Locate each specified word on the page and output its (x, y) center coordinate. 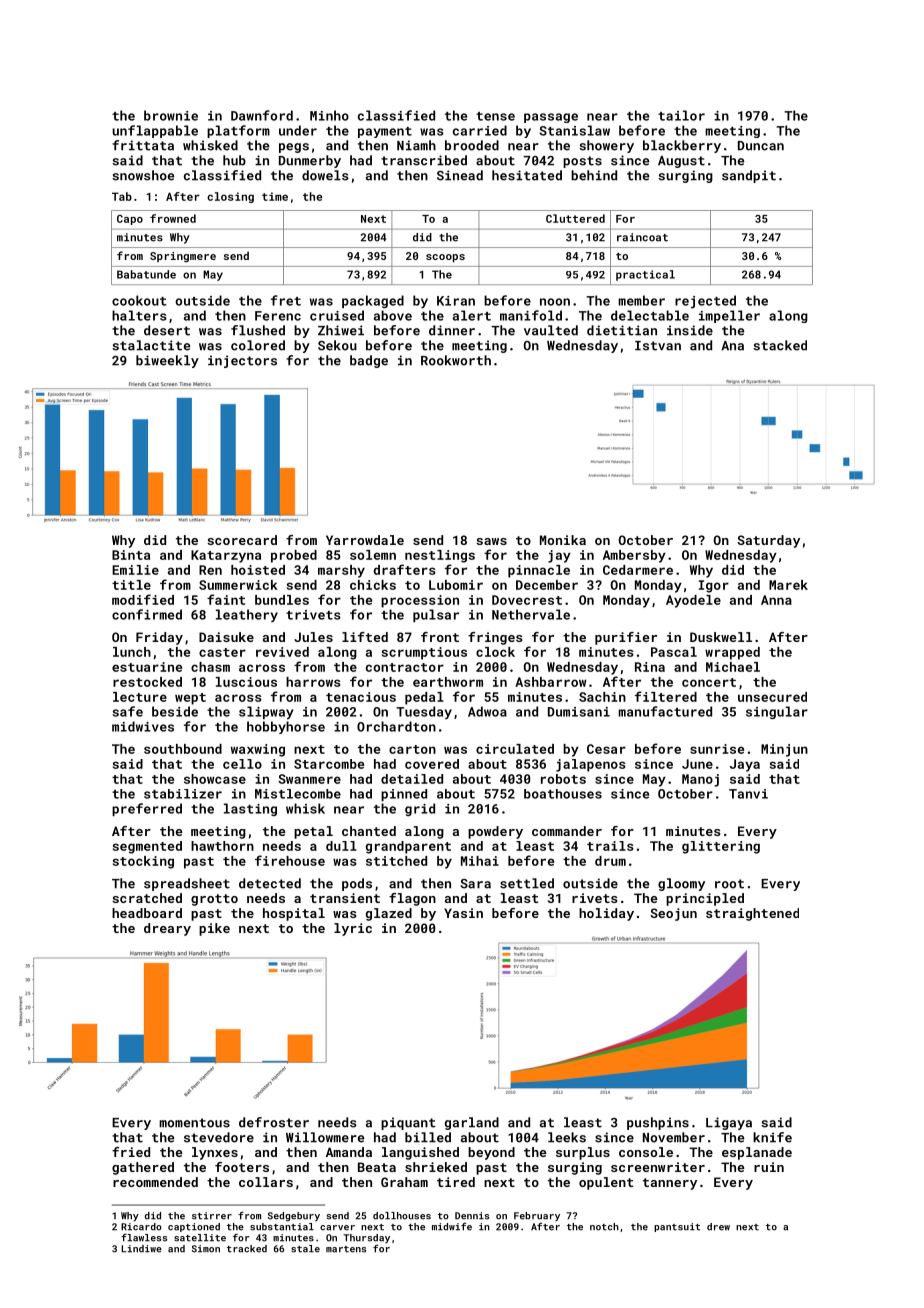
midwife (452, 1226)
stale (305, 1249)
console (646, 1152)
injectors (242, 361)
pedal (424, 698)
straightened (752, 914)
